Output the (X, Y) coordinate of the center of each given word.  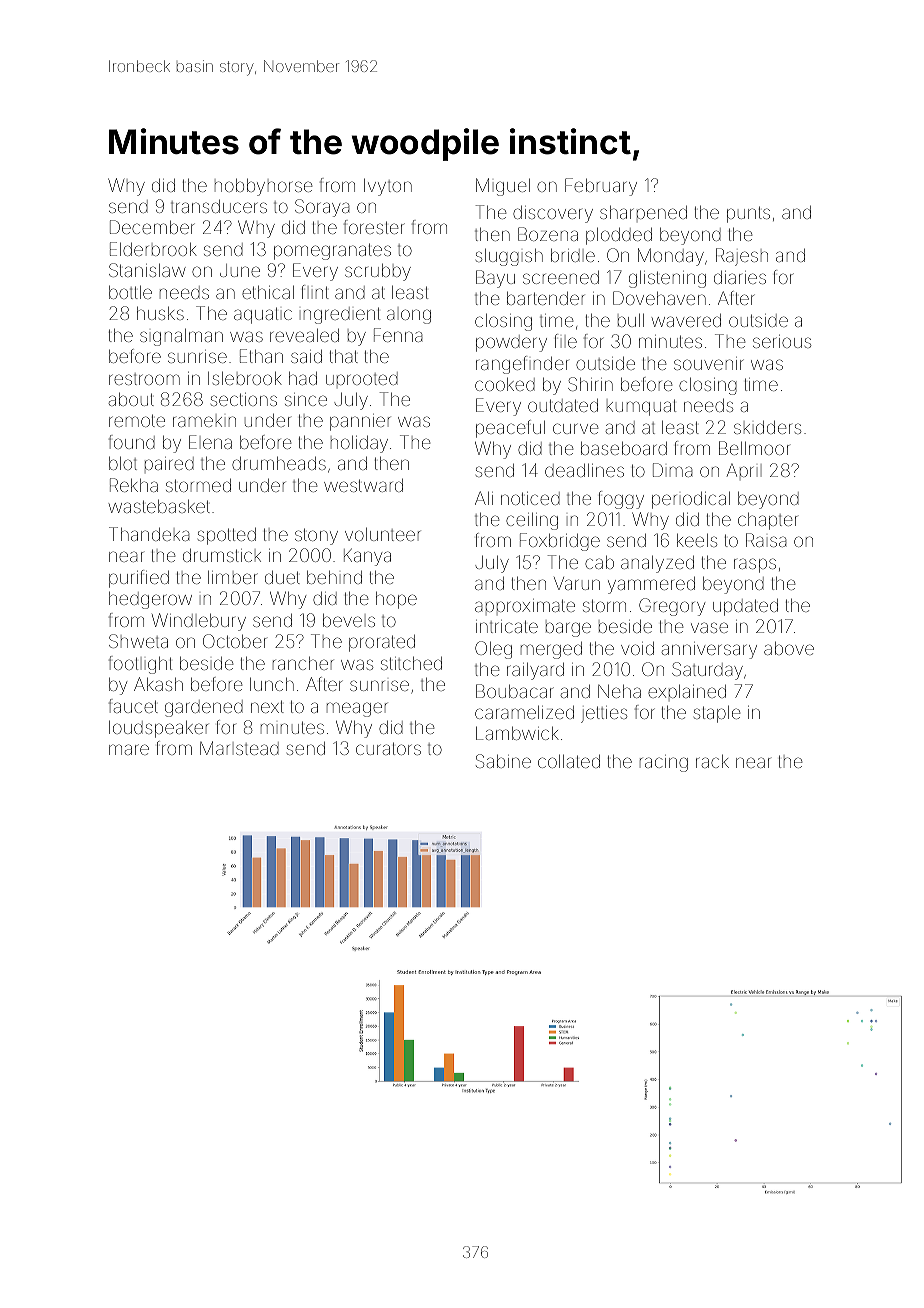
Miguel (503, 187)
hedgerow (150, 600)
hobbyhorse (264, 187)
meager (357, 709)
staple (717, 714)
